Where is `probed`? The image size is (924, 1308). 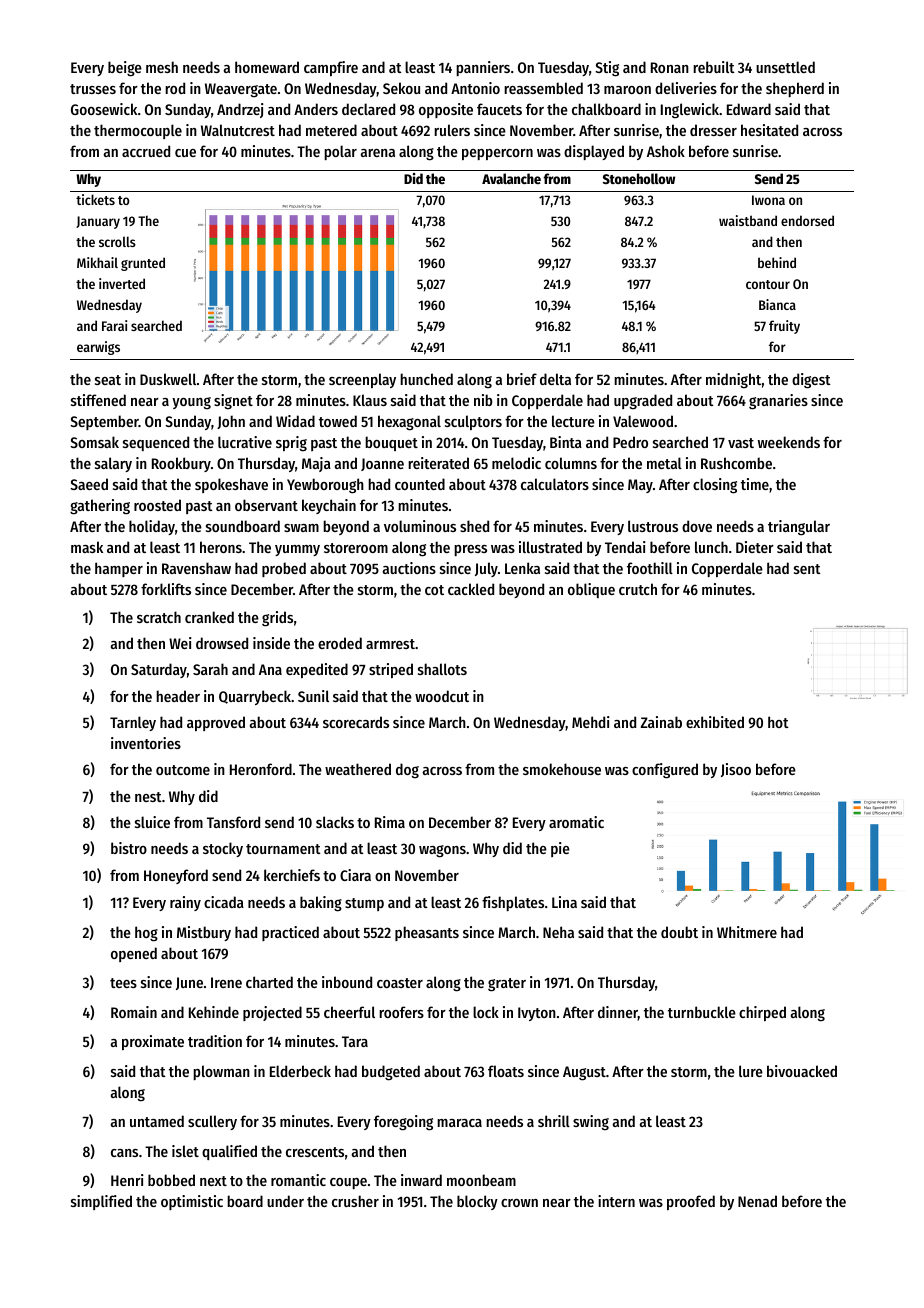
probed is located at coordinates (284, 569).
